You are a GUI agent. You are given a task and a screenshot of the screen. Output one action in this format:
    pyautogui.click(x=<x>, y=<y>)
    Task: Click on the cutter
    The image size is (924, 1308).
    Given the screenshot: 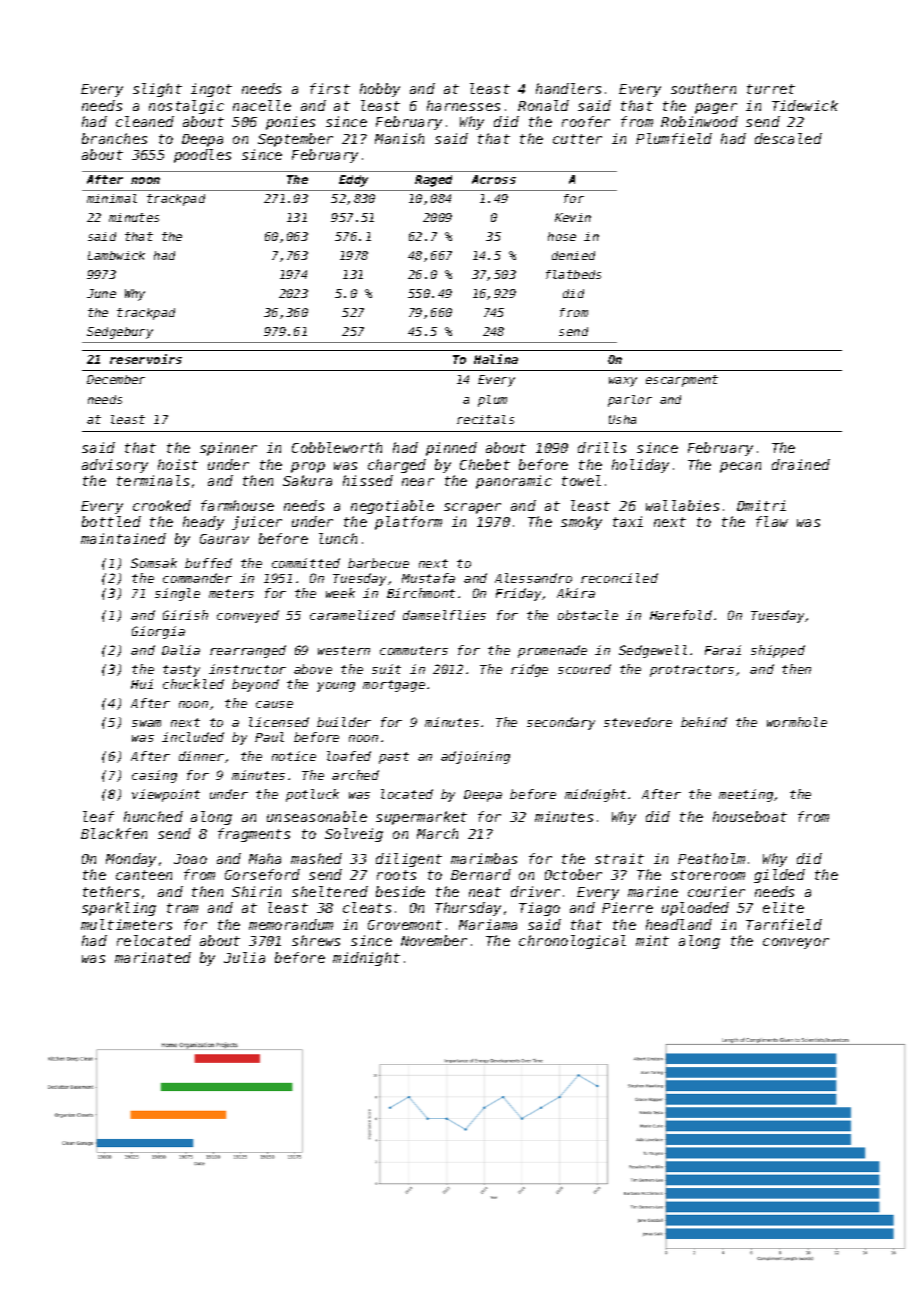 What is the action you would take?
    pyautogui.click(x=577, y=139)
